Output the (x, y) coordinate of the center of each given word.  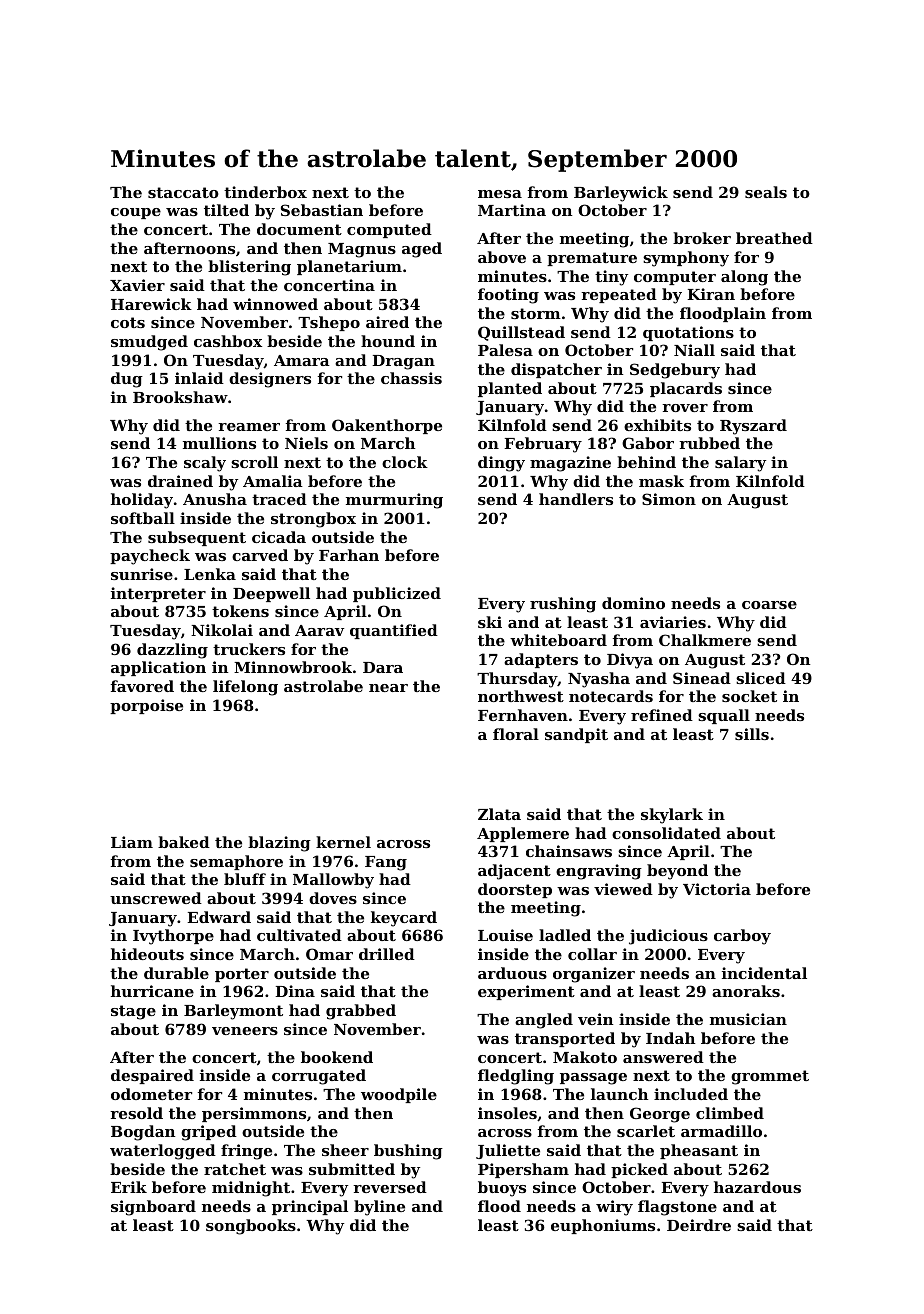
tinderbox (265, 192)
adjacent (514, 872)
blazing (279, 844)
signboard (153, 1208)
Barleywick (621, 194)
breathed (774, 238)
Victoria (717, 889)
